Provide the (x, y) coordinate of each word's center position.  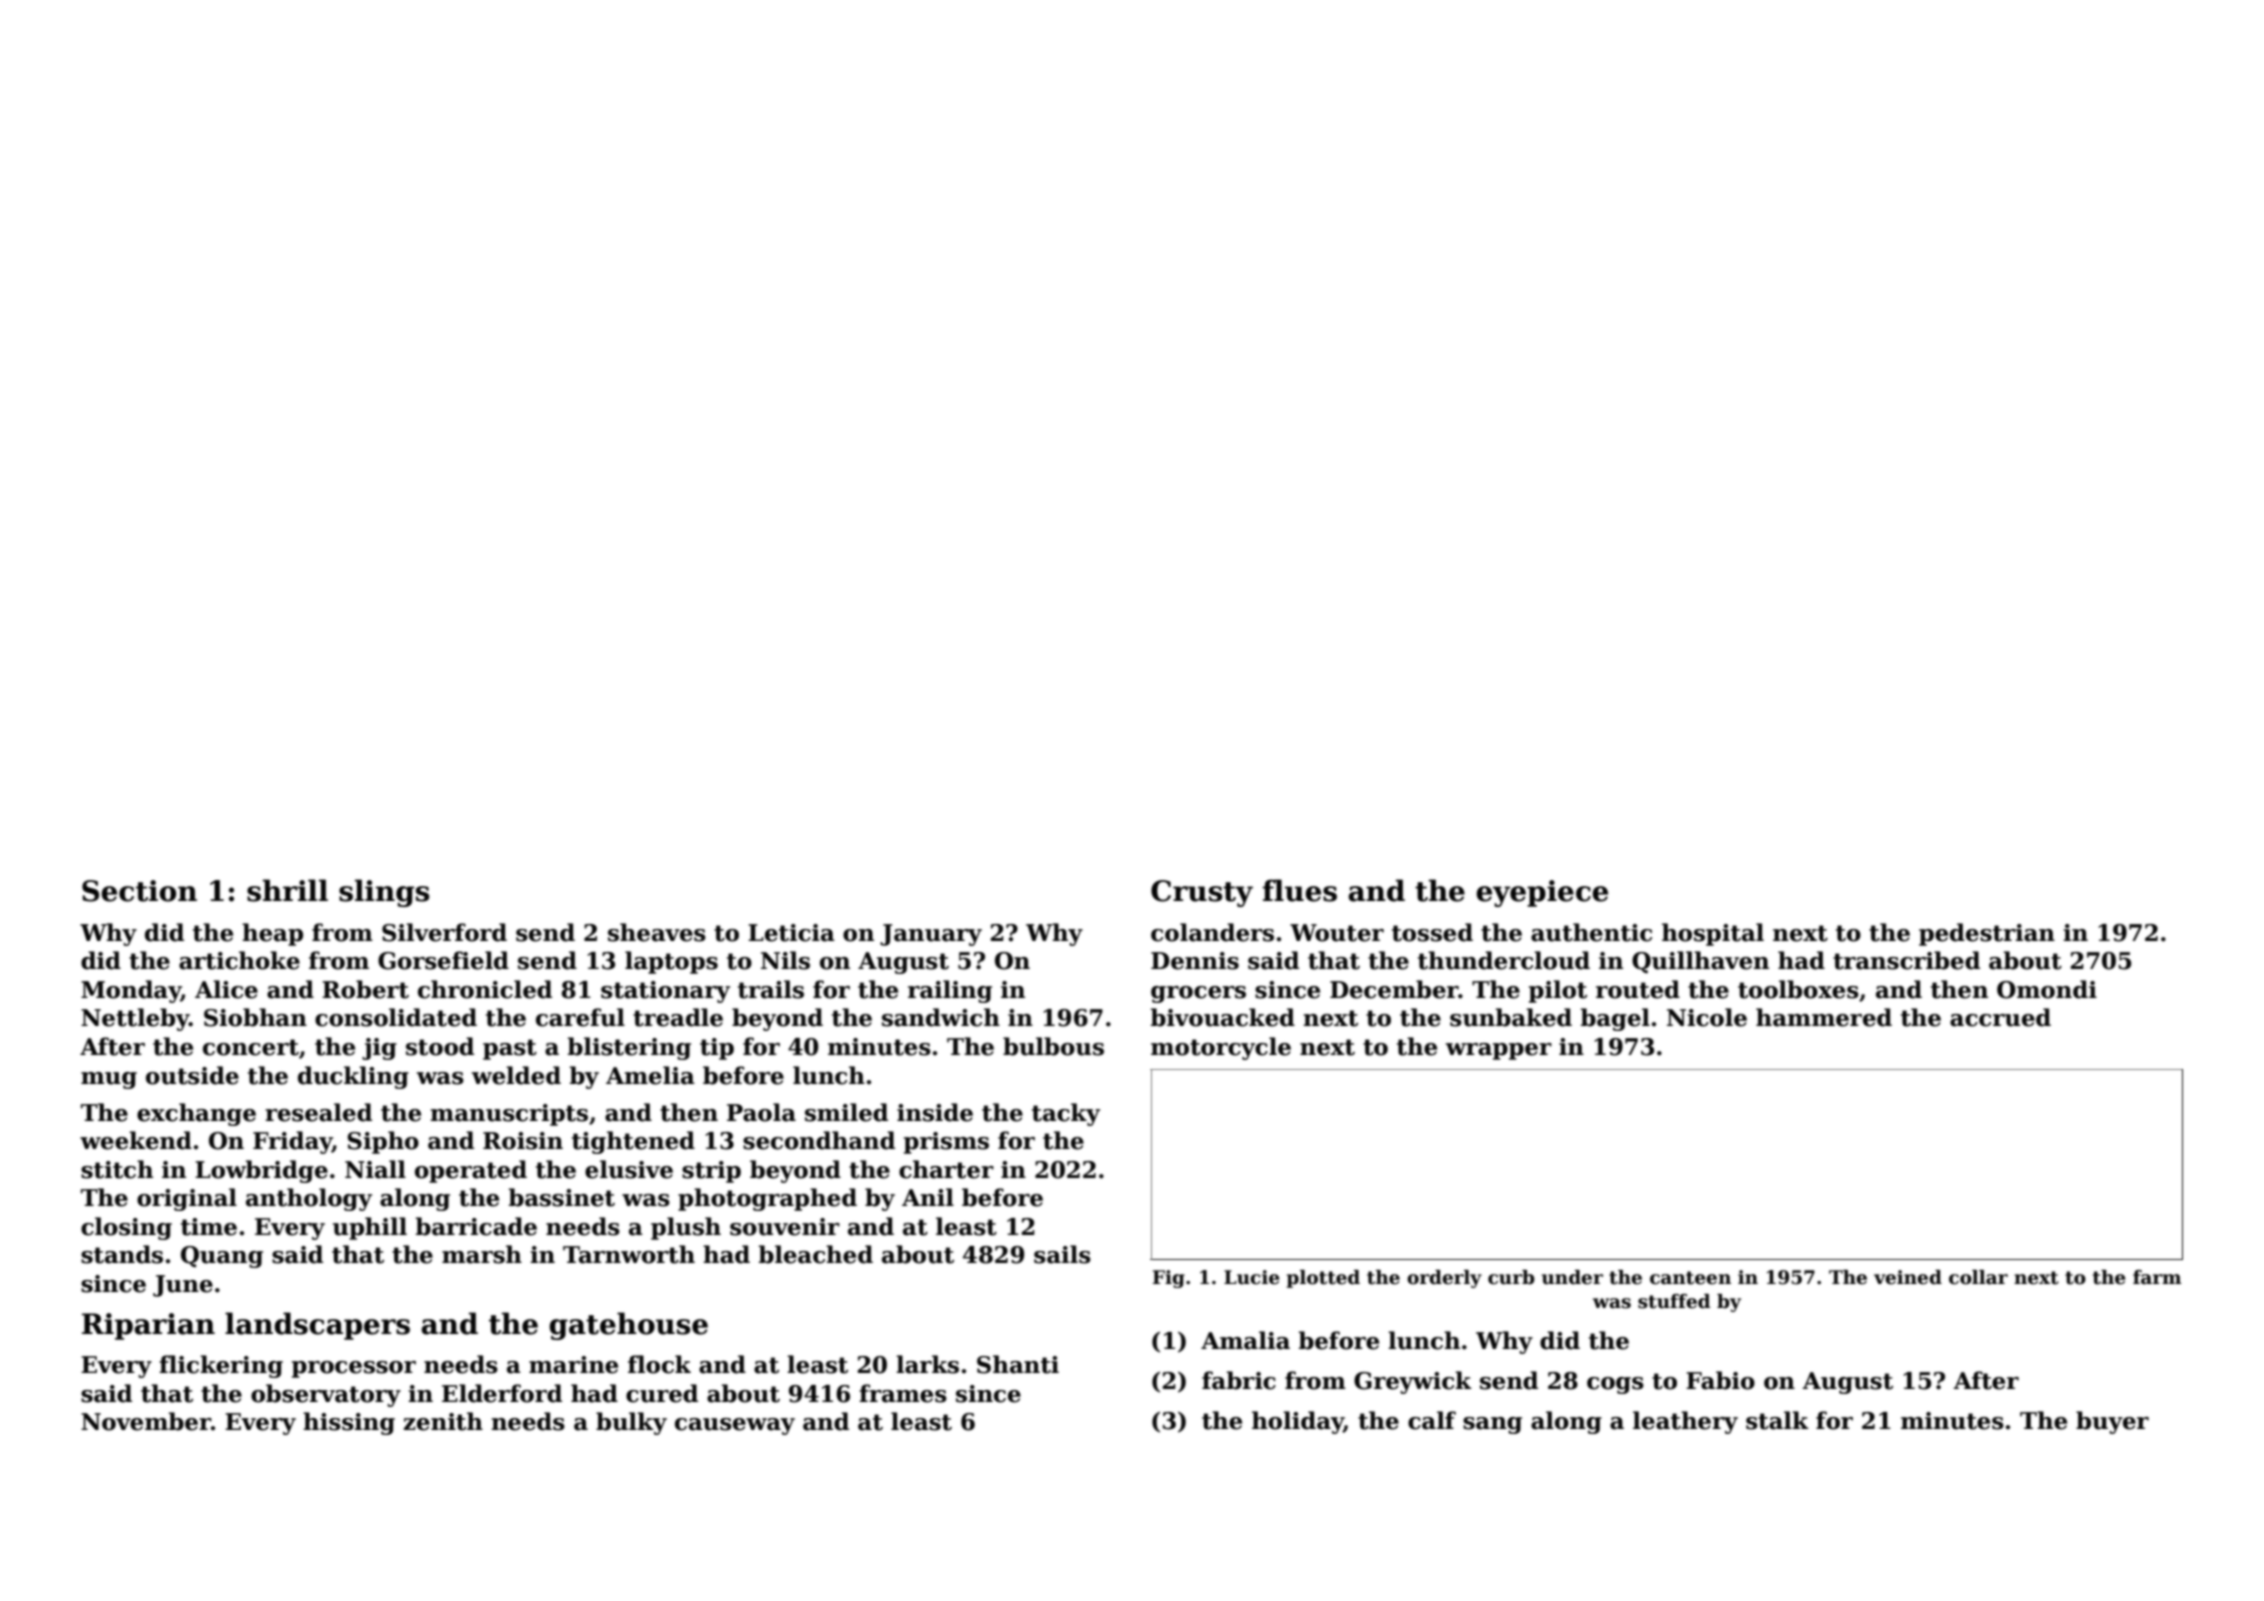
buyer (2112, 1422)
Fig (1169, 1279)
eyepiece (1542, 893)
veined (1908, 1277)
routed (1638, 989)
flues (1300, 890)
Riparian (148, 1326)
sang (1492, 1425)
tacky (1066, 1114)
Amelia (650, 1075)
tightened (633, 1142)
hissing (349, 1423)
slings (384, 893)
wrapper (1499, 1051)
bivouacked (1223, 1017)
